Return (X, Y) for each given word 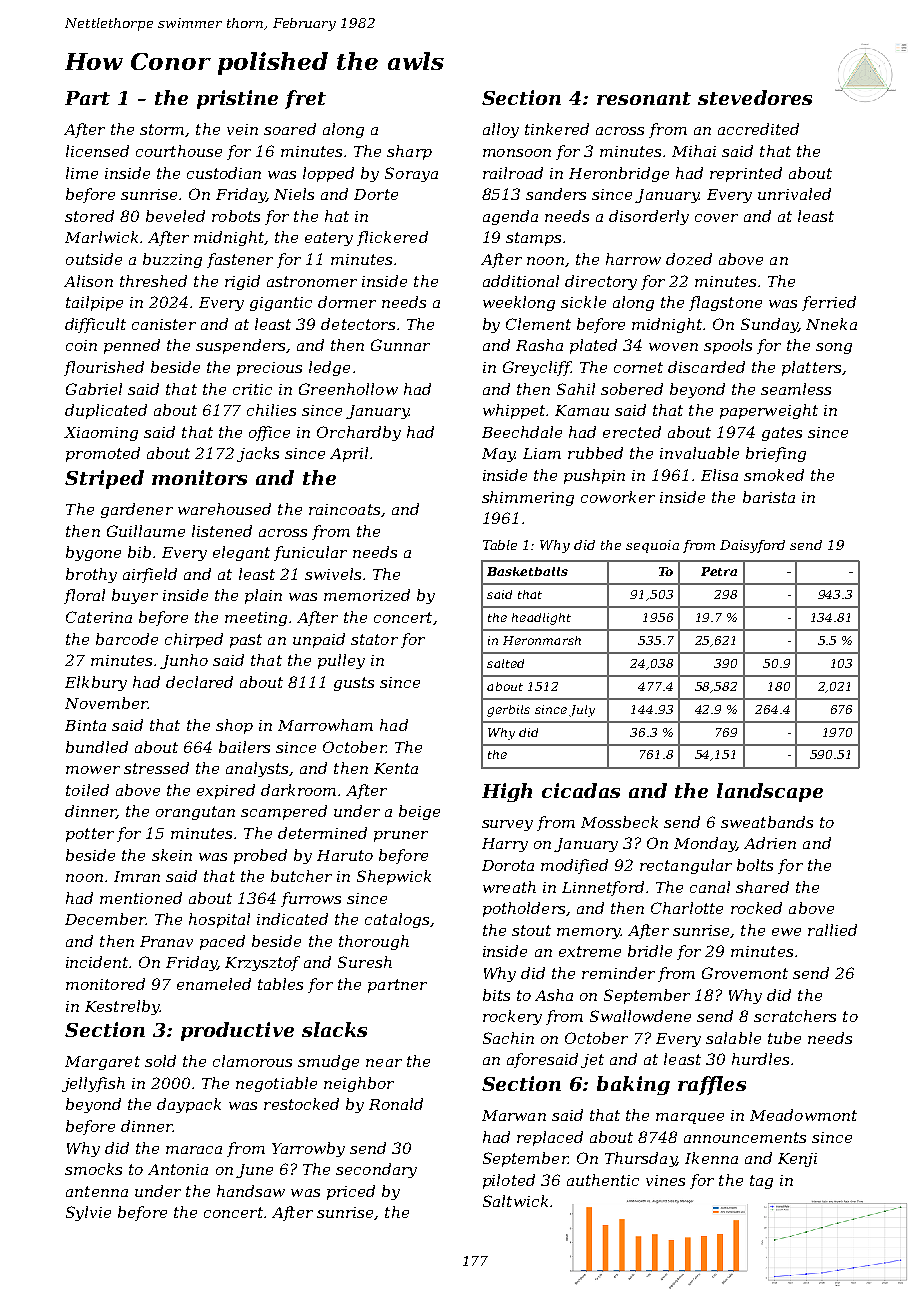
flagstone (725, 303)
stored (89, 216)
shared (762, 887)
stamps (533, 239)
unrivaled (794, 194)
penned (132, 346)
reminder (618, 973)
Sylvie (88, 1213)
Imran (137, 876)
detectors (358, 324)
